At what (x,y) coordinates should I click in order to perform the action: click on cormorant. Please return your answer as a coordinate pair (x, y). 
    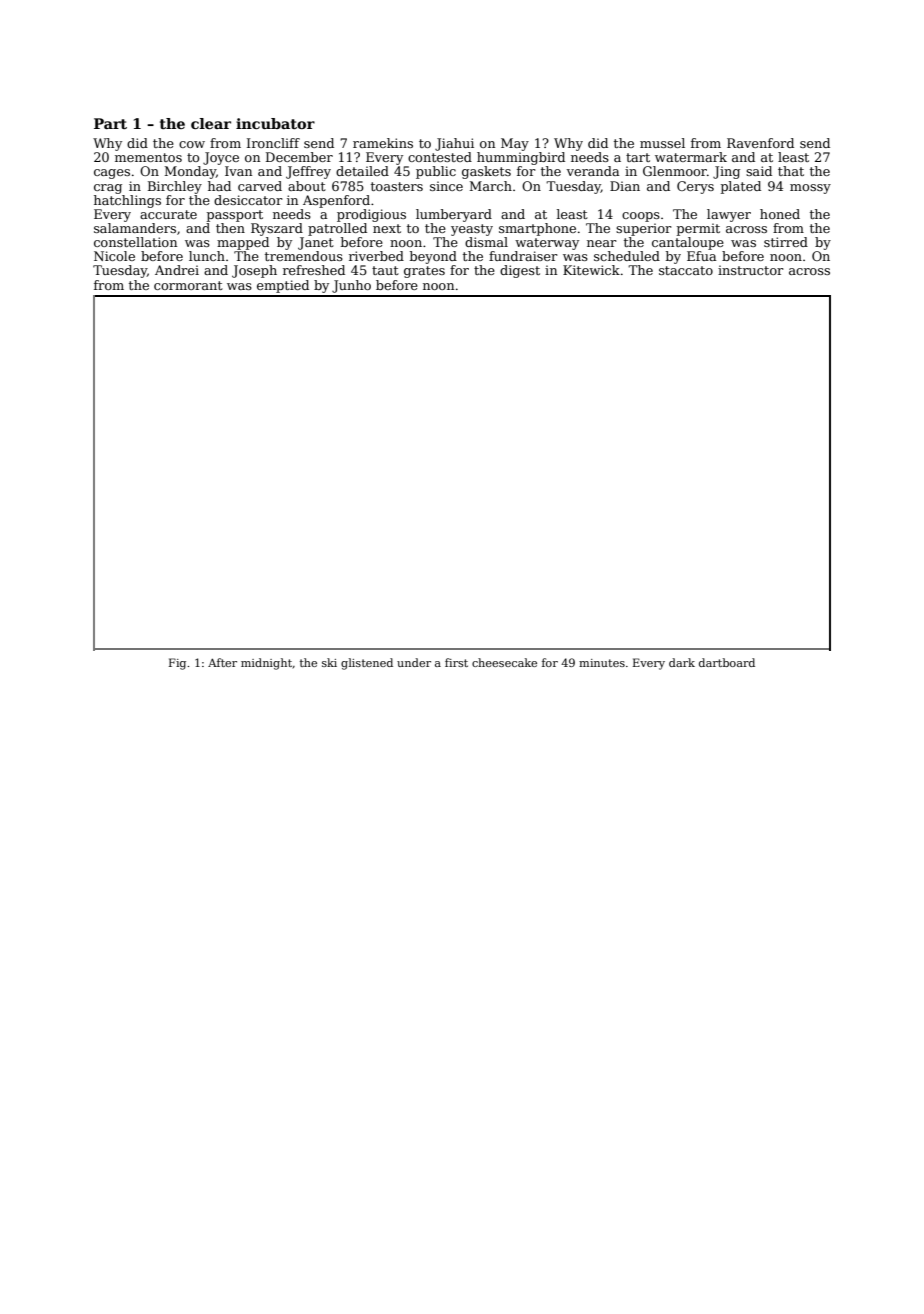
    Looking at the image, I should click on (188, 285).
